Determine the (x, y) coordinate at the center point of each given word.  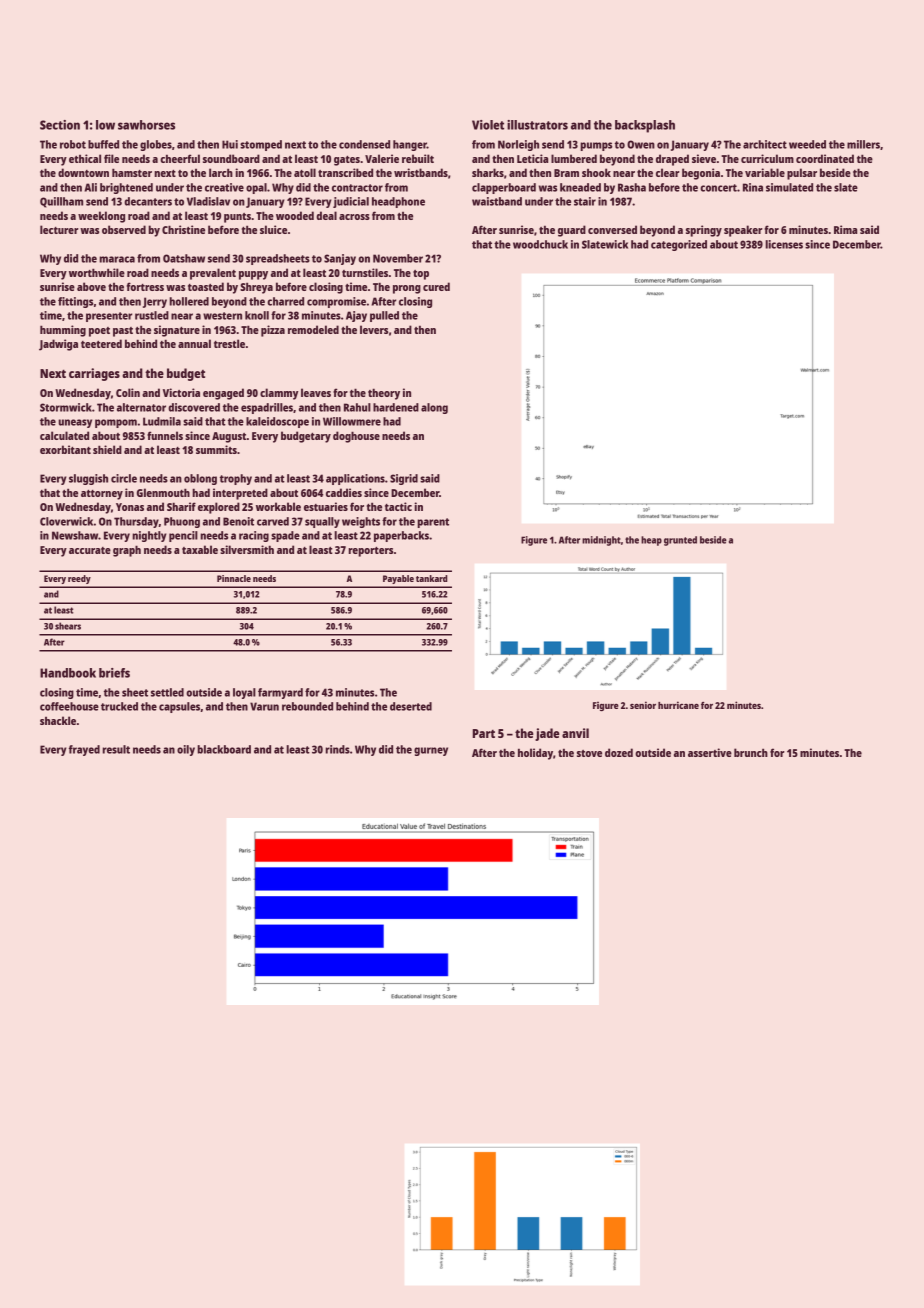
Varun (264, 706)
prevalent (213, 274)
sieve (704, 158)
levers (374, 329)
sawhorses (146, 125)
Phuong (182, 522)
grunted (680, 541)
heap (651, 541)
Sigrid (404, 479)
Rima (845, 229)
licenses (784, 244)
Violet (488, 125)
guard (572, 231)
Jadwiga (58, 345)
